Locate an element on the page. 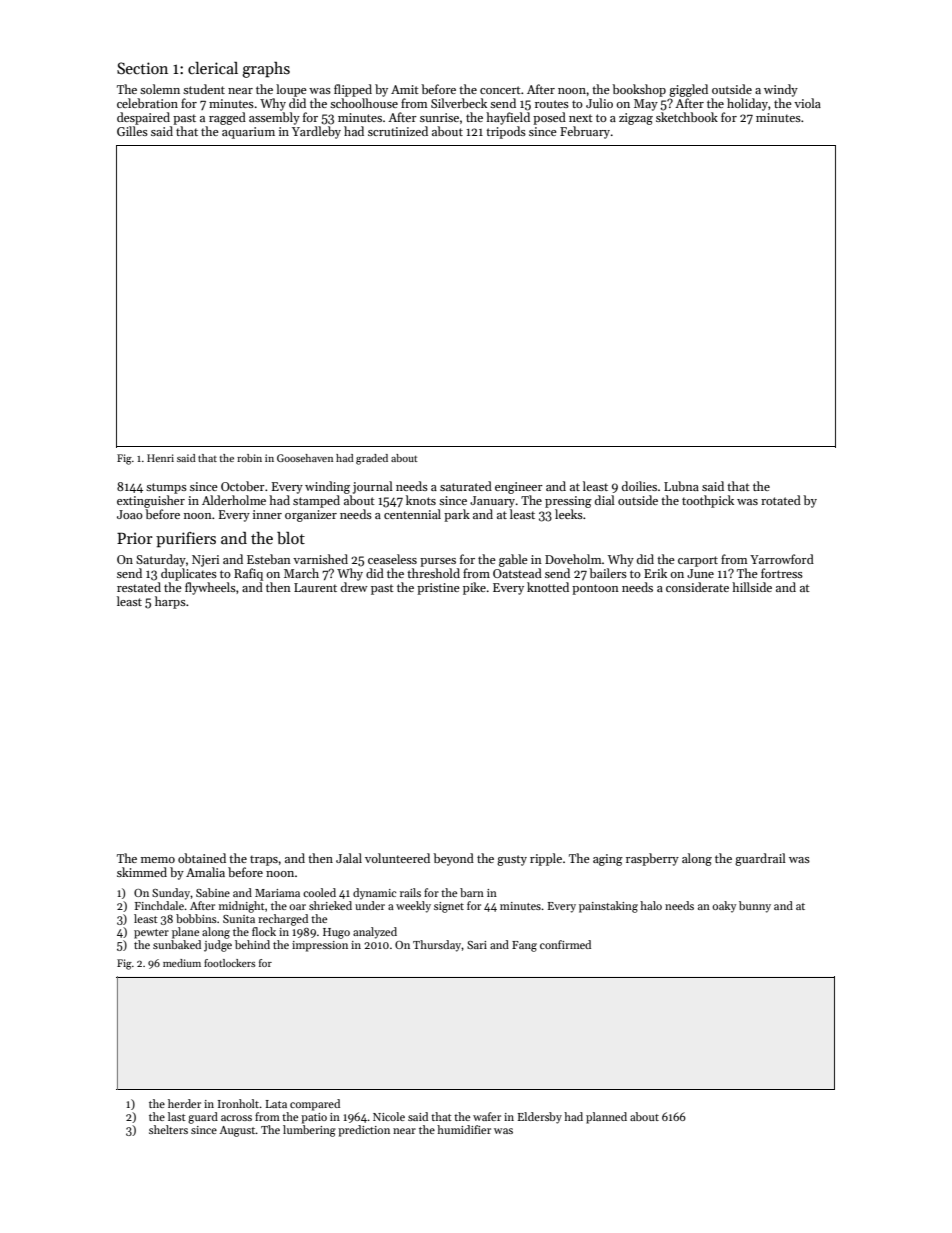 The height and width of the image is (1233, 952). Section is located at coordinates (142, 68).
